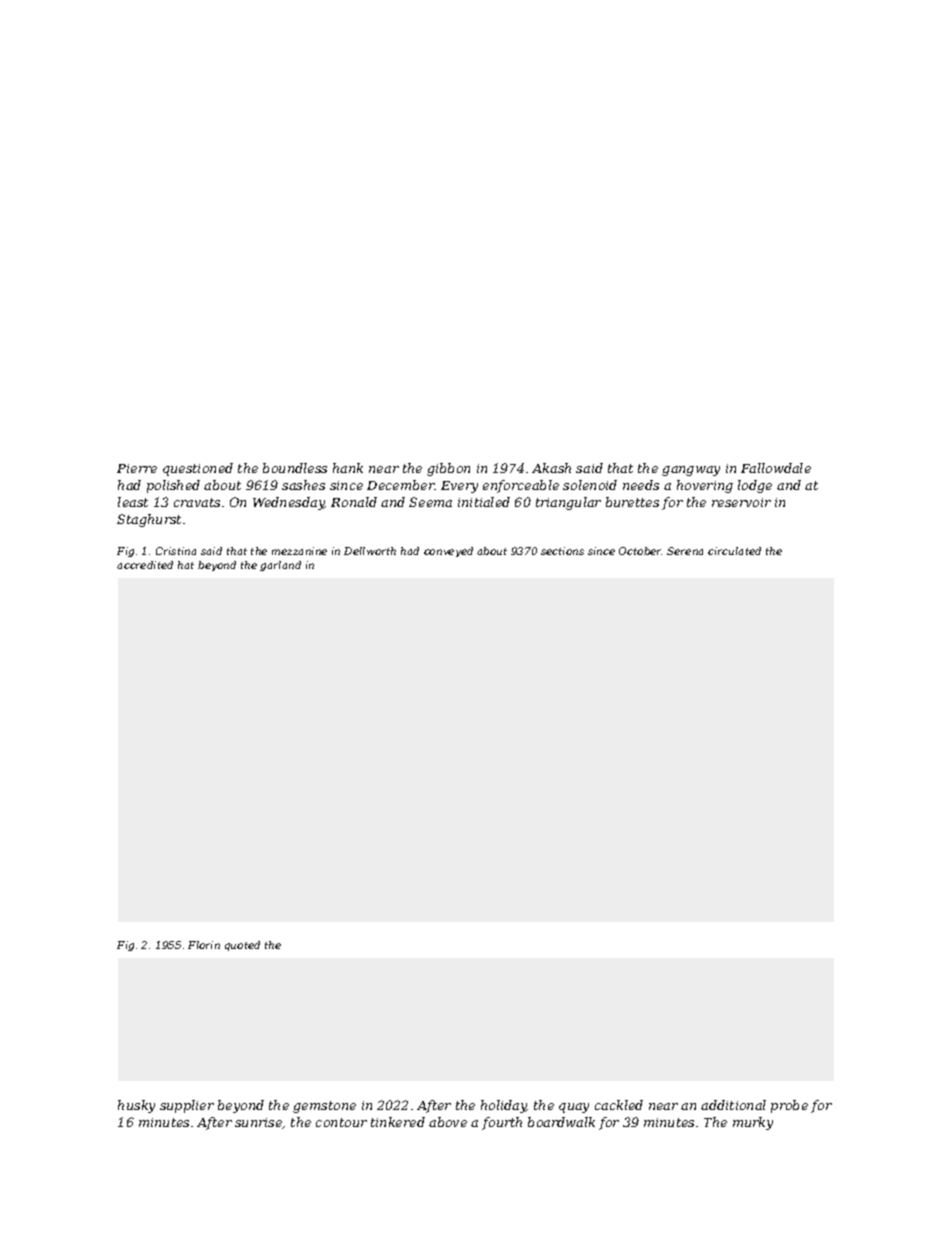 This screenshot has height=1233, width=952. What do you see at coordinates (448, 552) in the screenshot?
I see `conveyed` at bounding box center [448, 552].
